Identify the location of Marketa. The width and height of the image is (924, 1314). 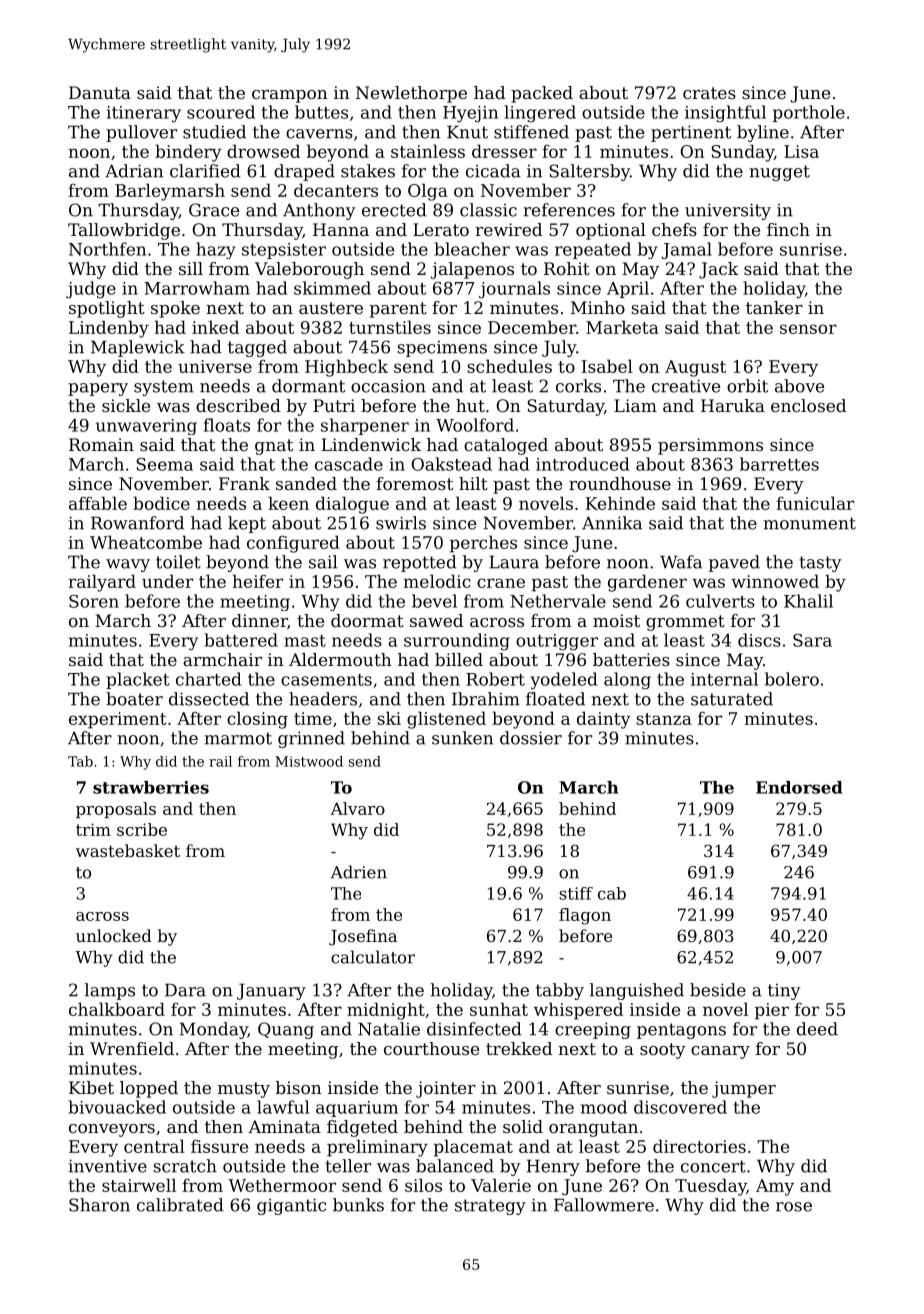
(622, 327).
